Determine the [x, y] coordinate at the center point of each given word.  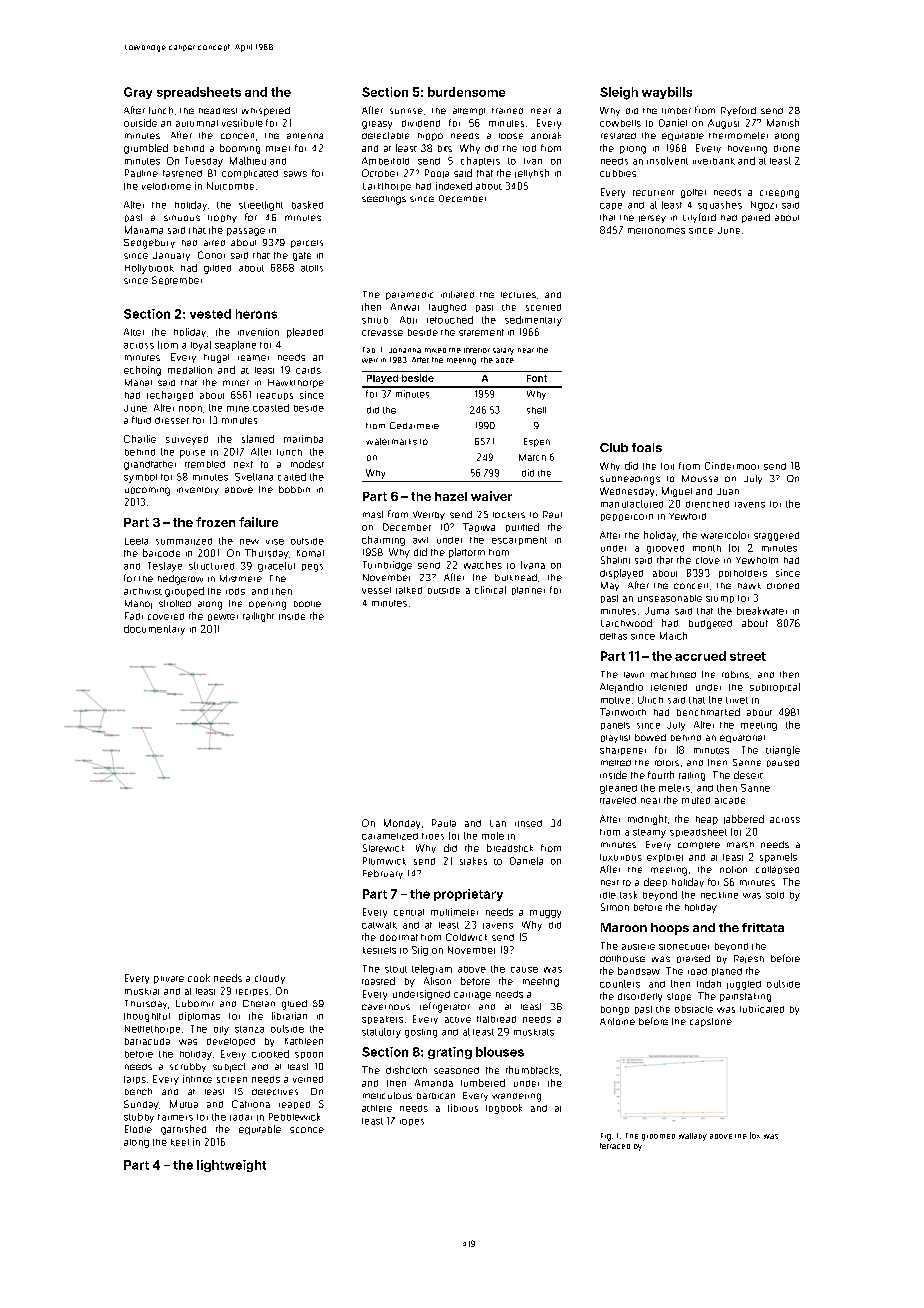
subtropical [775, 687]
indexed [454, 186]
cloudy [270, 979]
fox [755, 1135]
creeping [779, 194]
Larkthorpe [387, 187]
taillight [258, 617]
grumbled [146, 149]
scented [543, 307]
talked [409, 590]
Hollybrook [149, 269]
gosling [421, 1033]
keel [180, 1142]
